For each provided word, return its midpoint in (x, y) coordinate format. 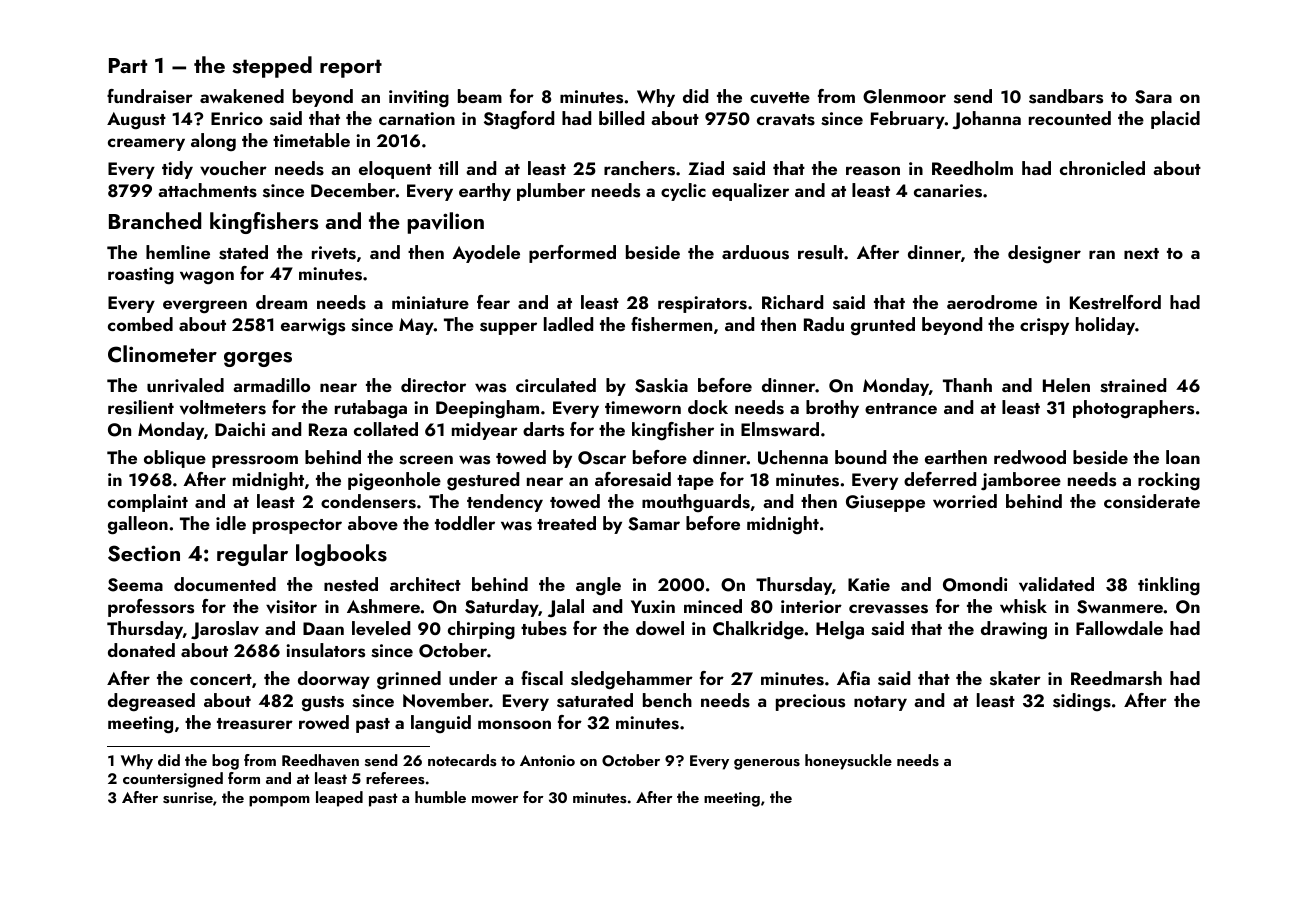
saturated (595, 700)
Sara (1153, 97)
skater (1015, 678)
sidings (1082, 702)
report (351, 68)
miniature (430, 302)
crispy (1044, 326)
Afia (853, 678)
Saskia (661, 385)
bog (225, 762)
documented (225, 584)
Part (128, 65)
